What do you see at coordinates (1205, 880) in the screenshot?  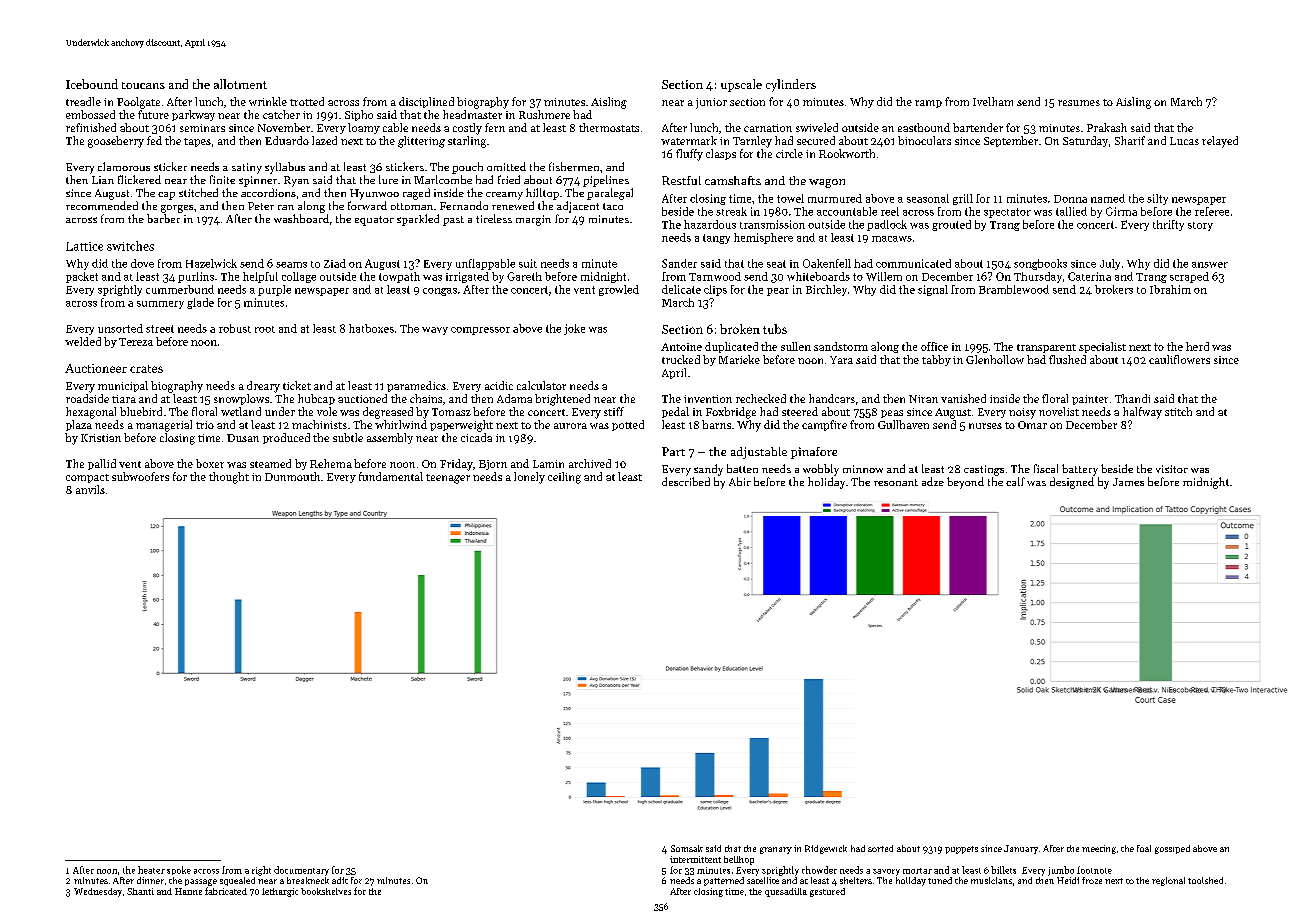 I see `toolshed` at bounding box center [1205, 880].
